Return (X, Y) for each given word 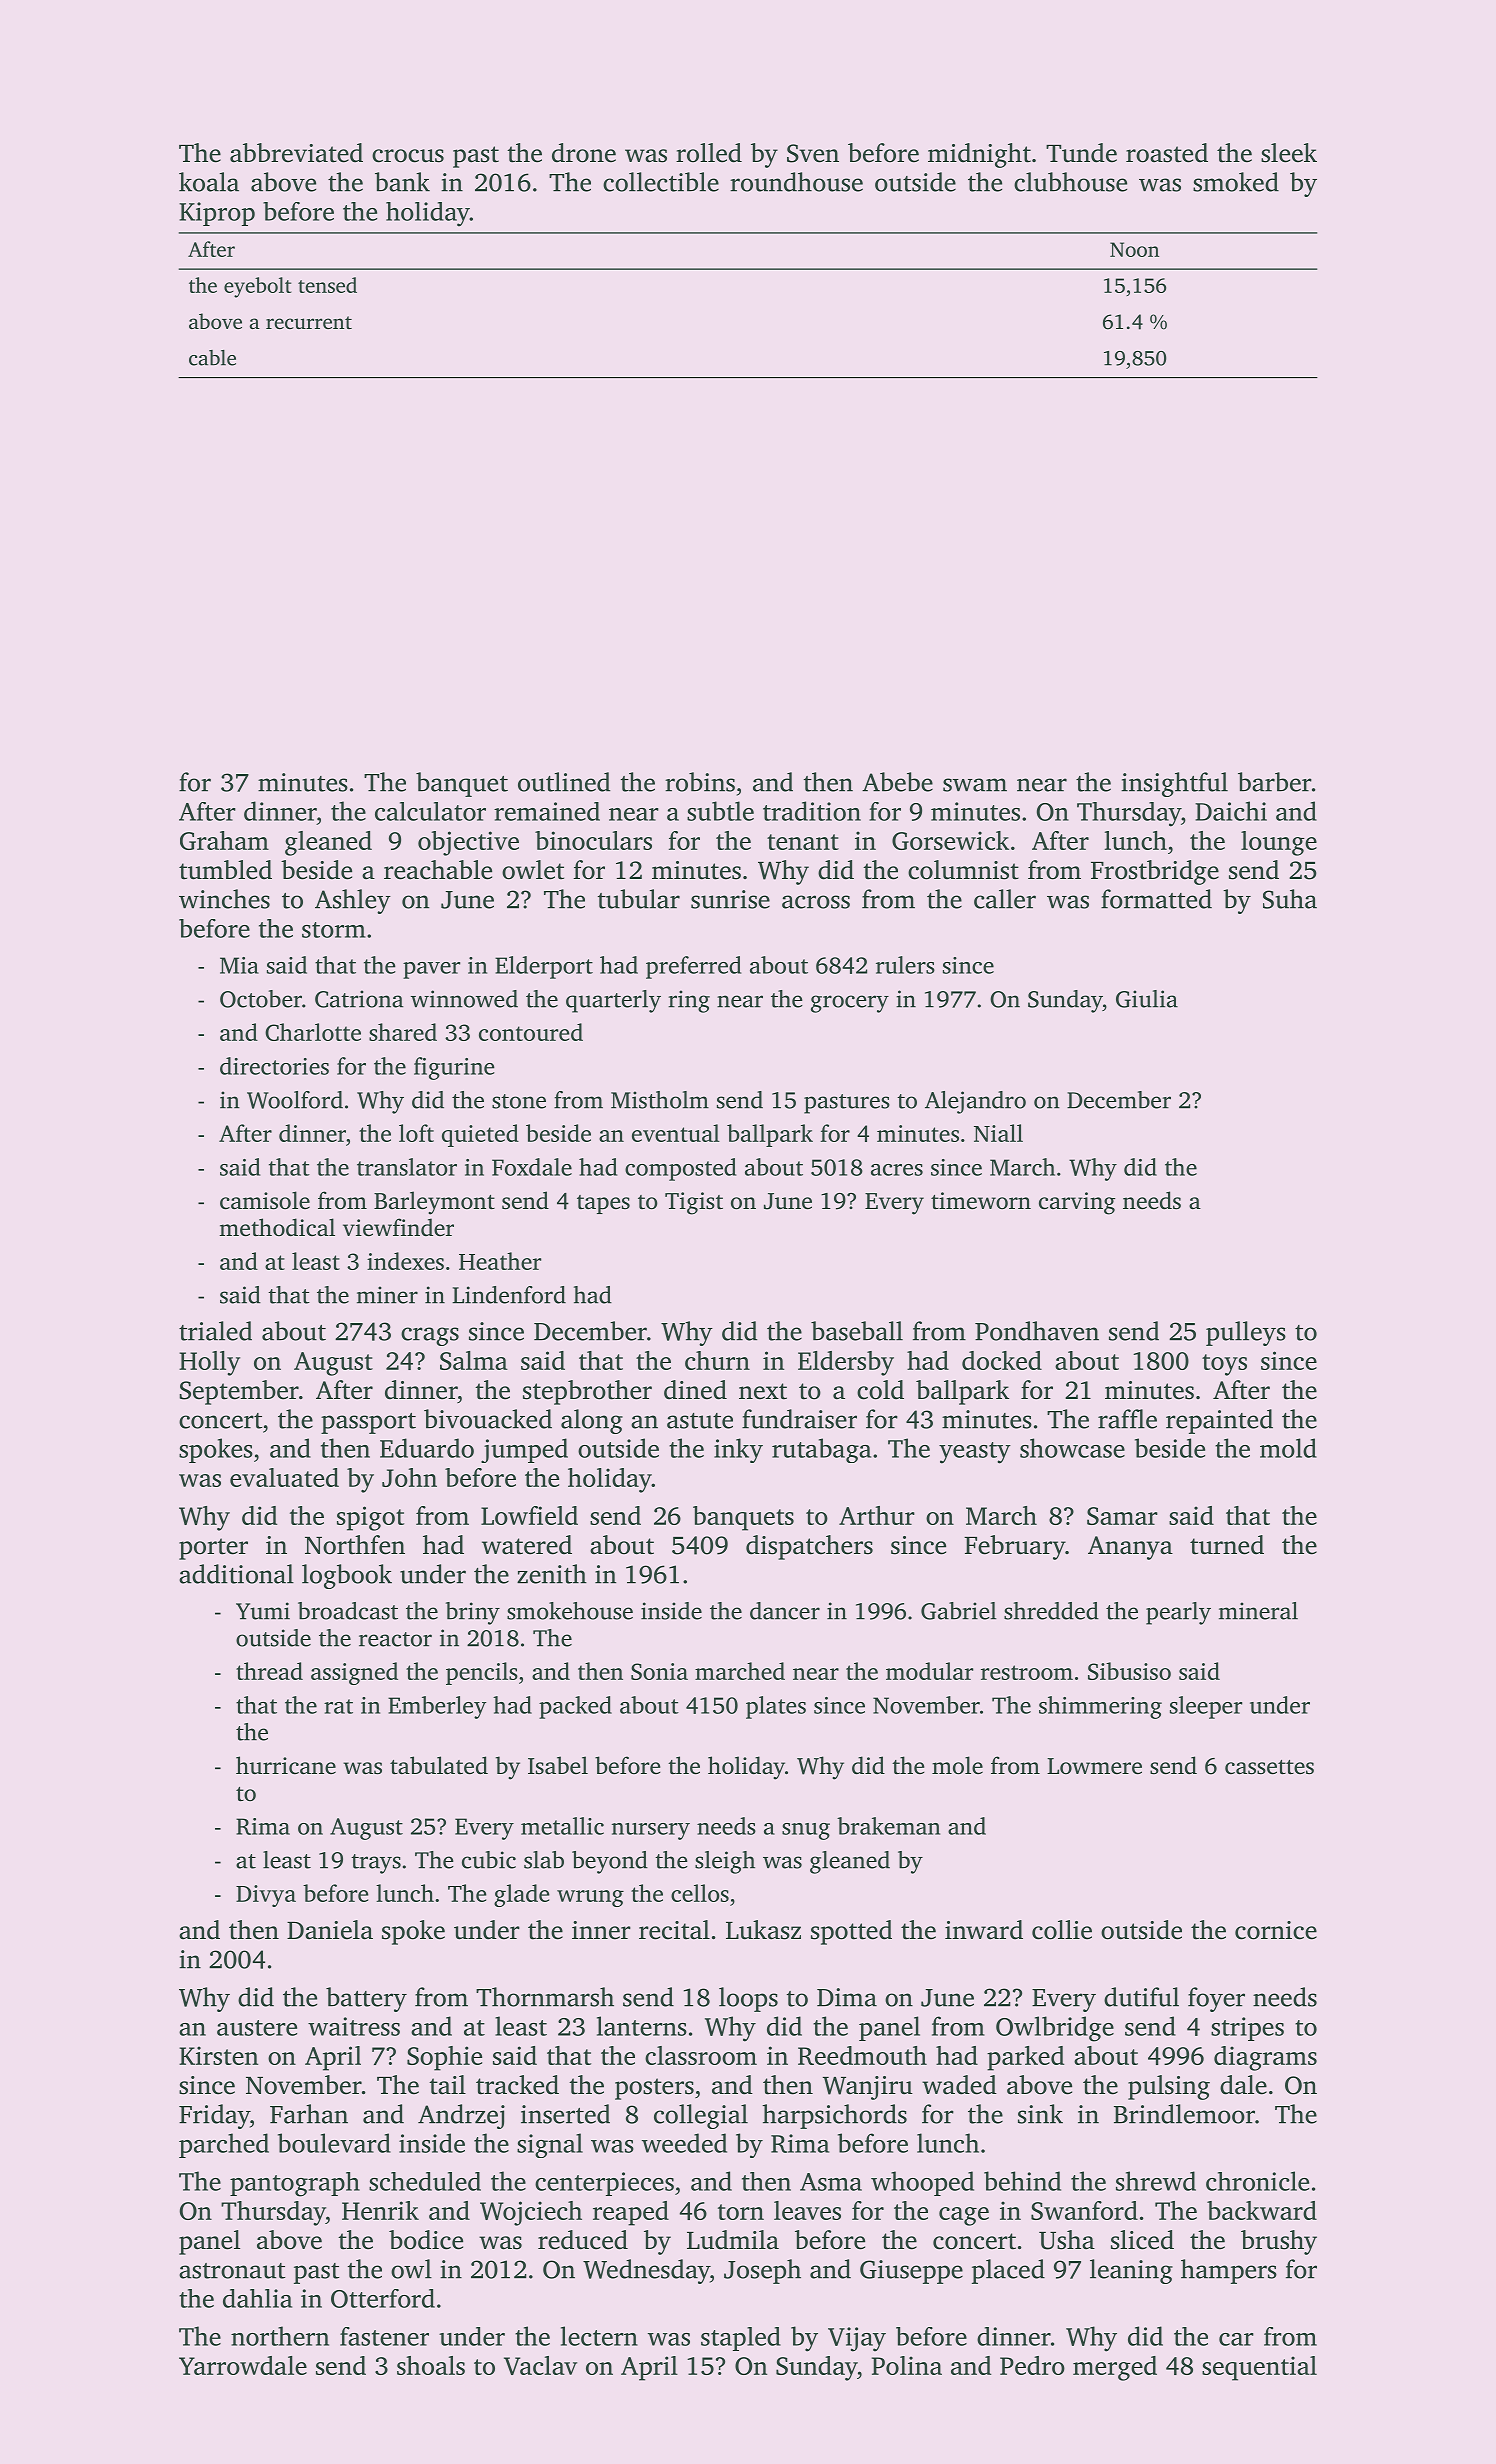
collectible (661, 182)
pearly (1178, 1613)
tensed (327, 285)
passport (368, 1423)
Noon (1134, 249)
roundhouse (796, 182)
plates (776, 1707)
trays (376, 1864)
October (261, 999)
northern (280, 2336)
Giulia (1147, 999)
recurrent (309, 322)
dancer (785, 1611)
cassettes (1269, 1767)
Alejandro (975, 1102)
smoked (1236, 182)
